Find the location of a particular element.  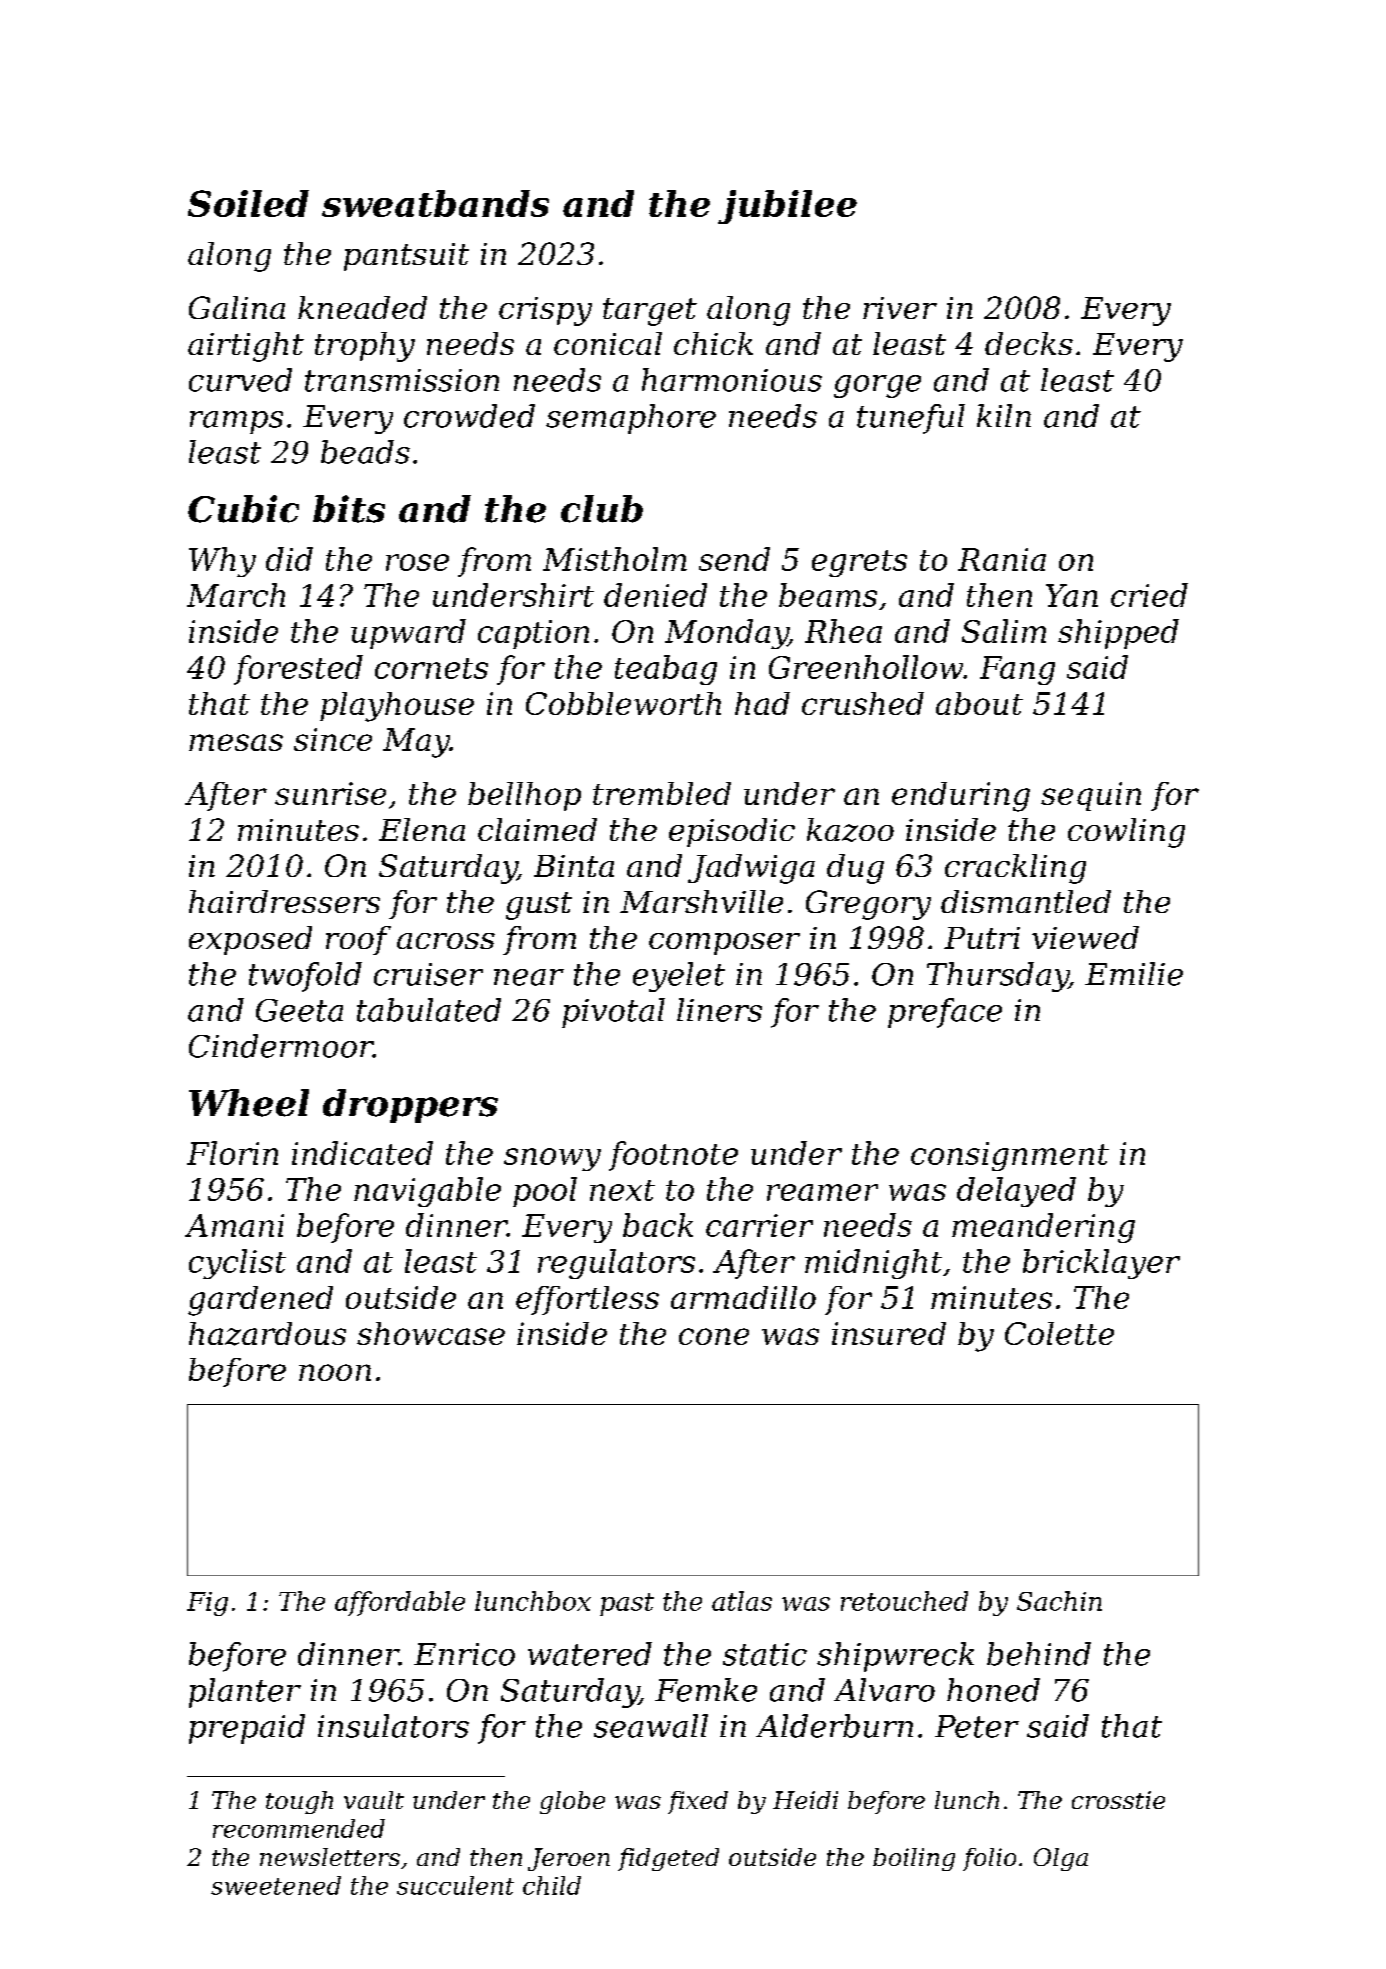

pivotal is located at coordinates (613, 1013).
